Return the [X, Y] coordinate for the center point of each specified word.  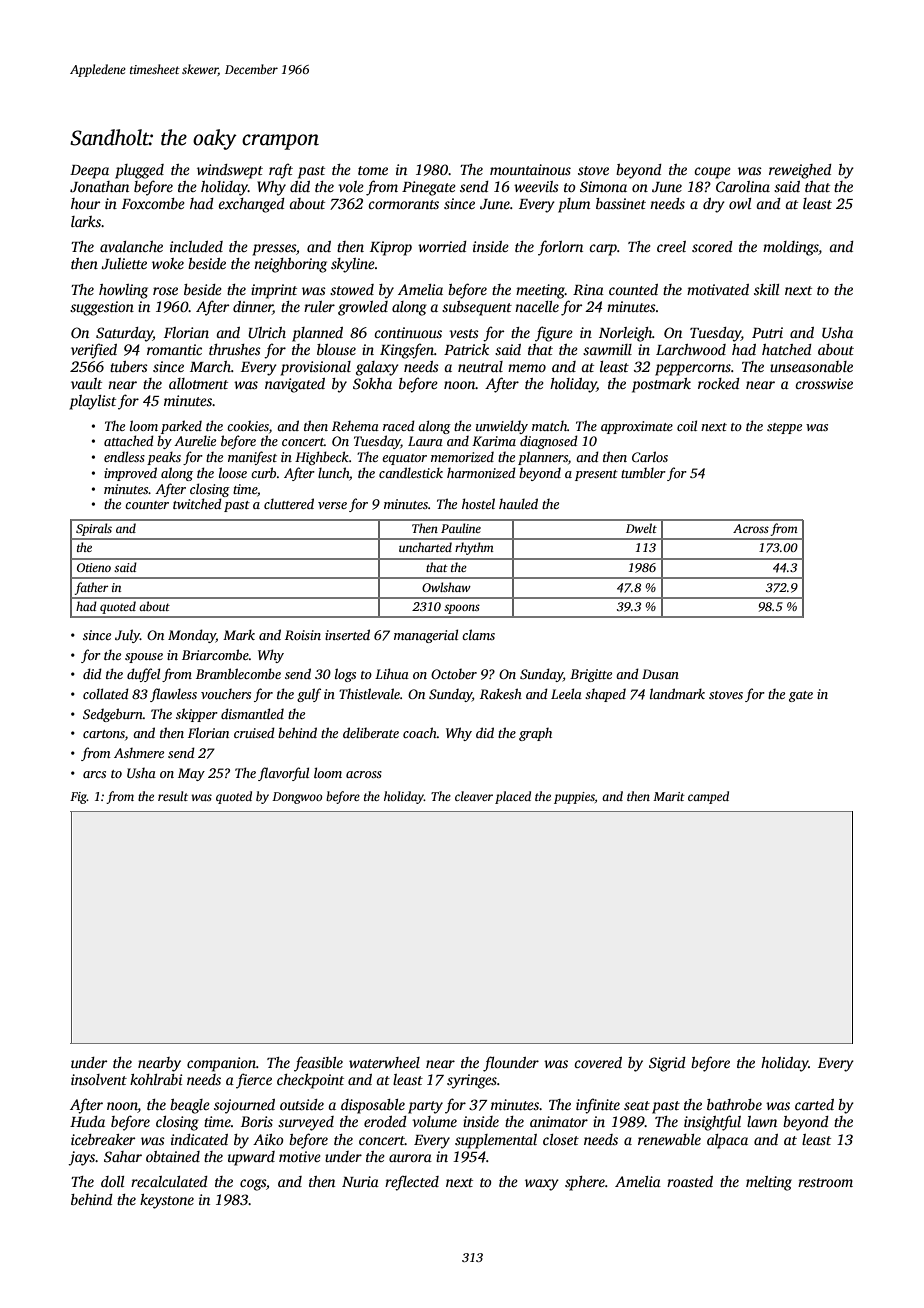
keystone [167, 1201]
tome [373, 170]
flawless [173, 695]
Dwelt [641, 528]
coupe [712, 173]
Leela [566, 693]
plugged [139, 171]
